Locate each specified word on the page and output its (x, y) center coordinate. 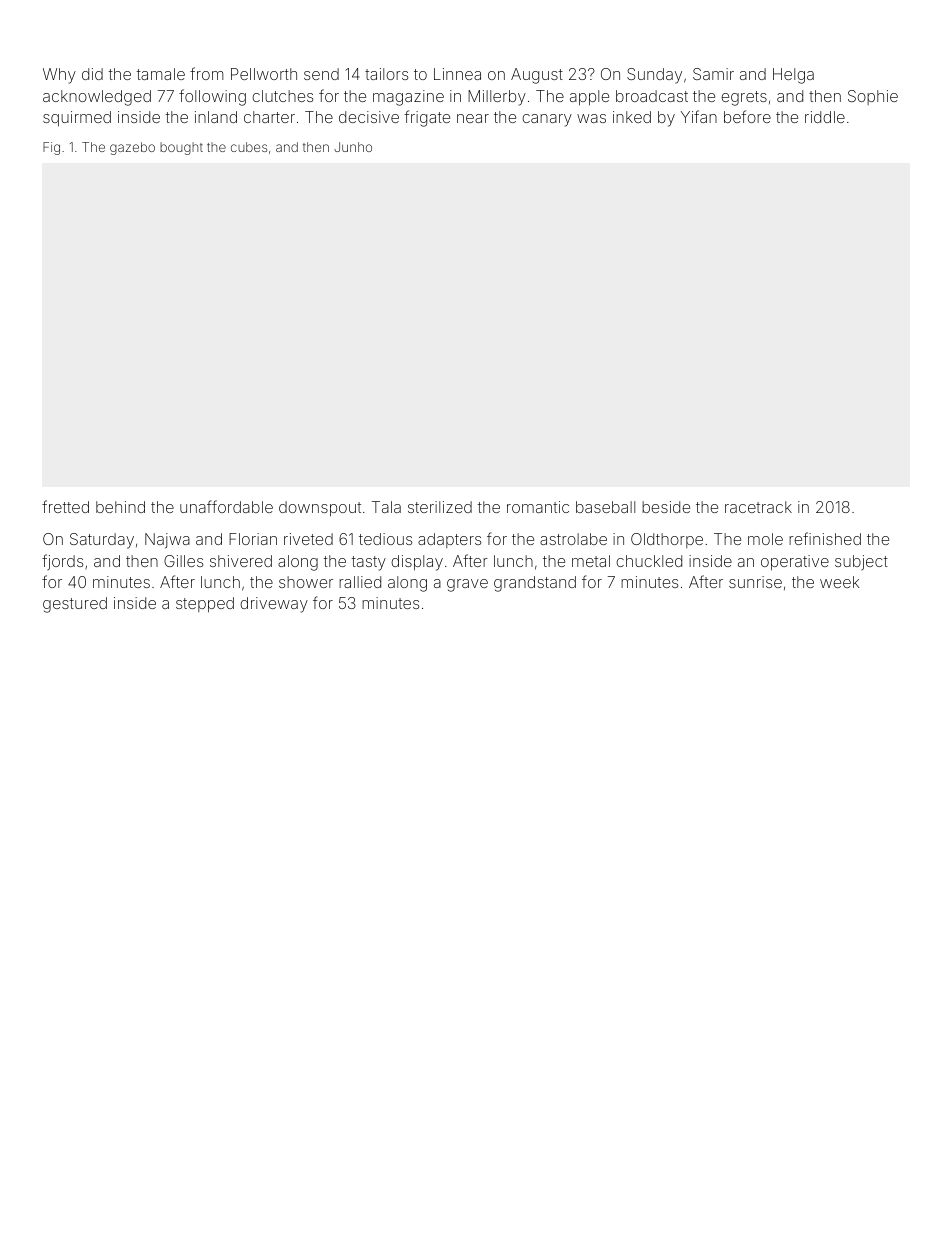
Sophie (873, 97)
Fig (51, 148)
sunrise (755, 582)
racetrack (758, 507)
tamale (160, 74)
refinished (825, 538)
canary (547, 120)
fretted (65, 506)
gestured (75, 605)
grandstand (535, 584)
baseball (605, 507)
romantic (538, 507)
